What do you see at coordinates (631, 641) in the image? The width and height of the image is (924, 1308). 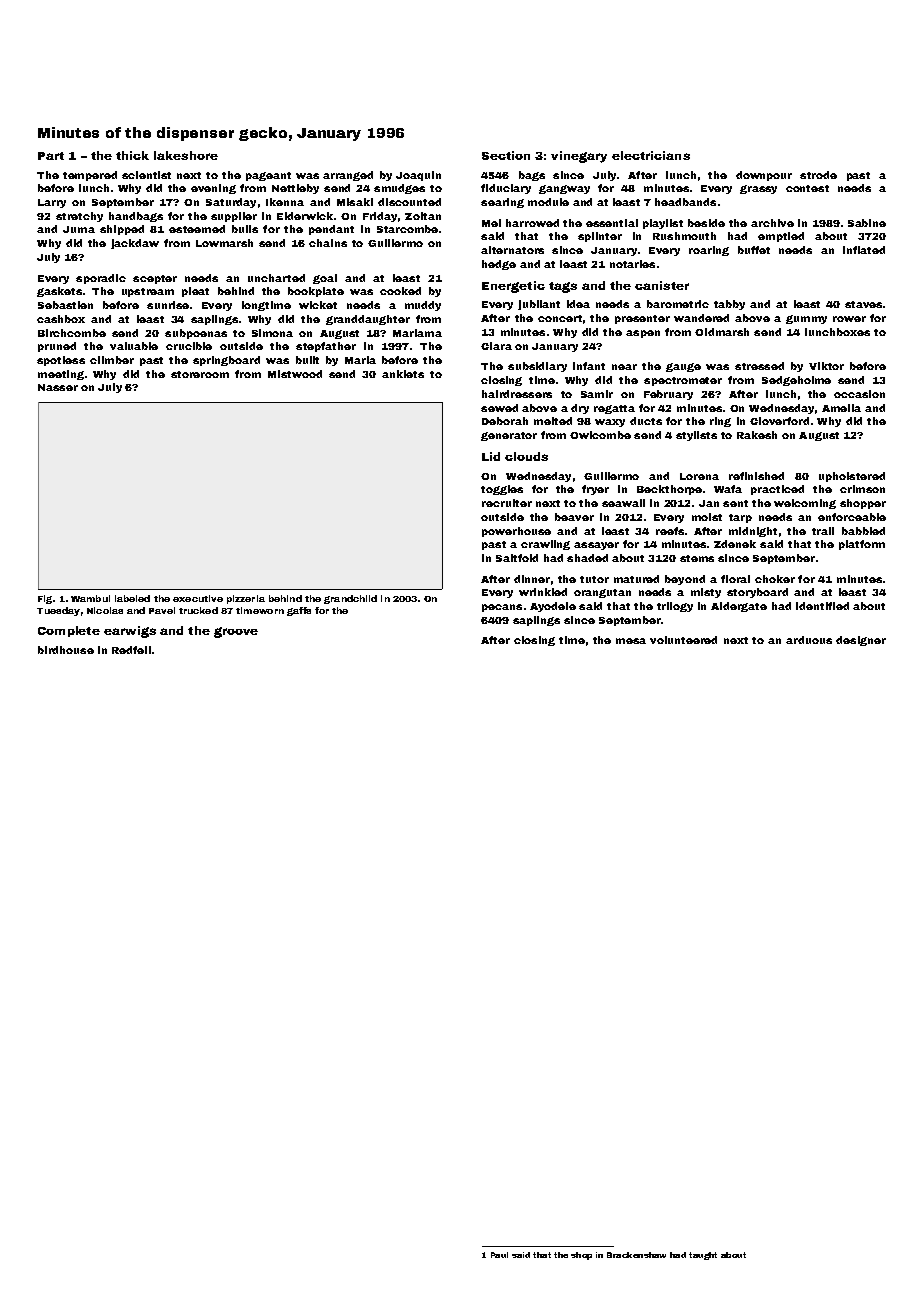 I see `mesa` at bounding box center [631, 641].
